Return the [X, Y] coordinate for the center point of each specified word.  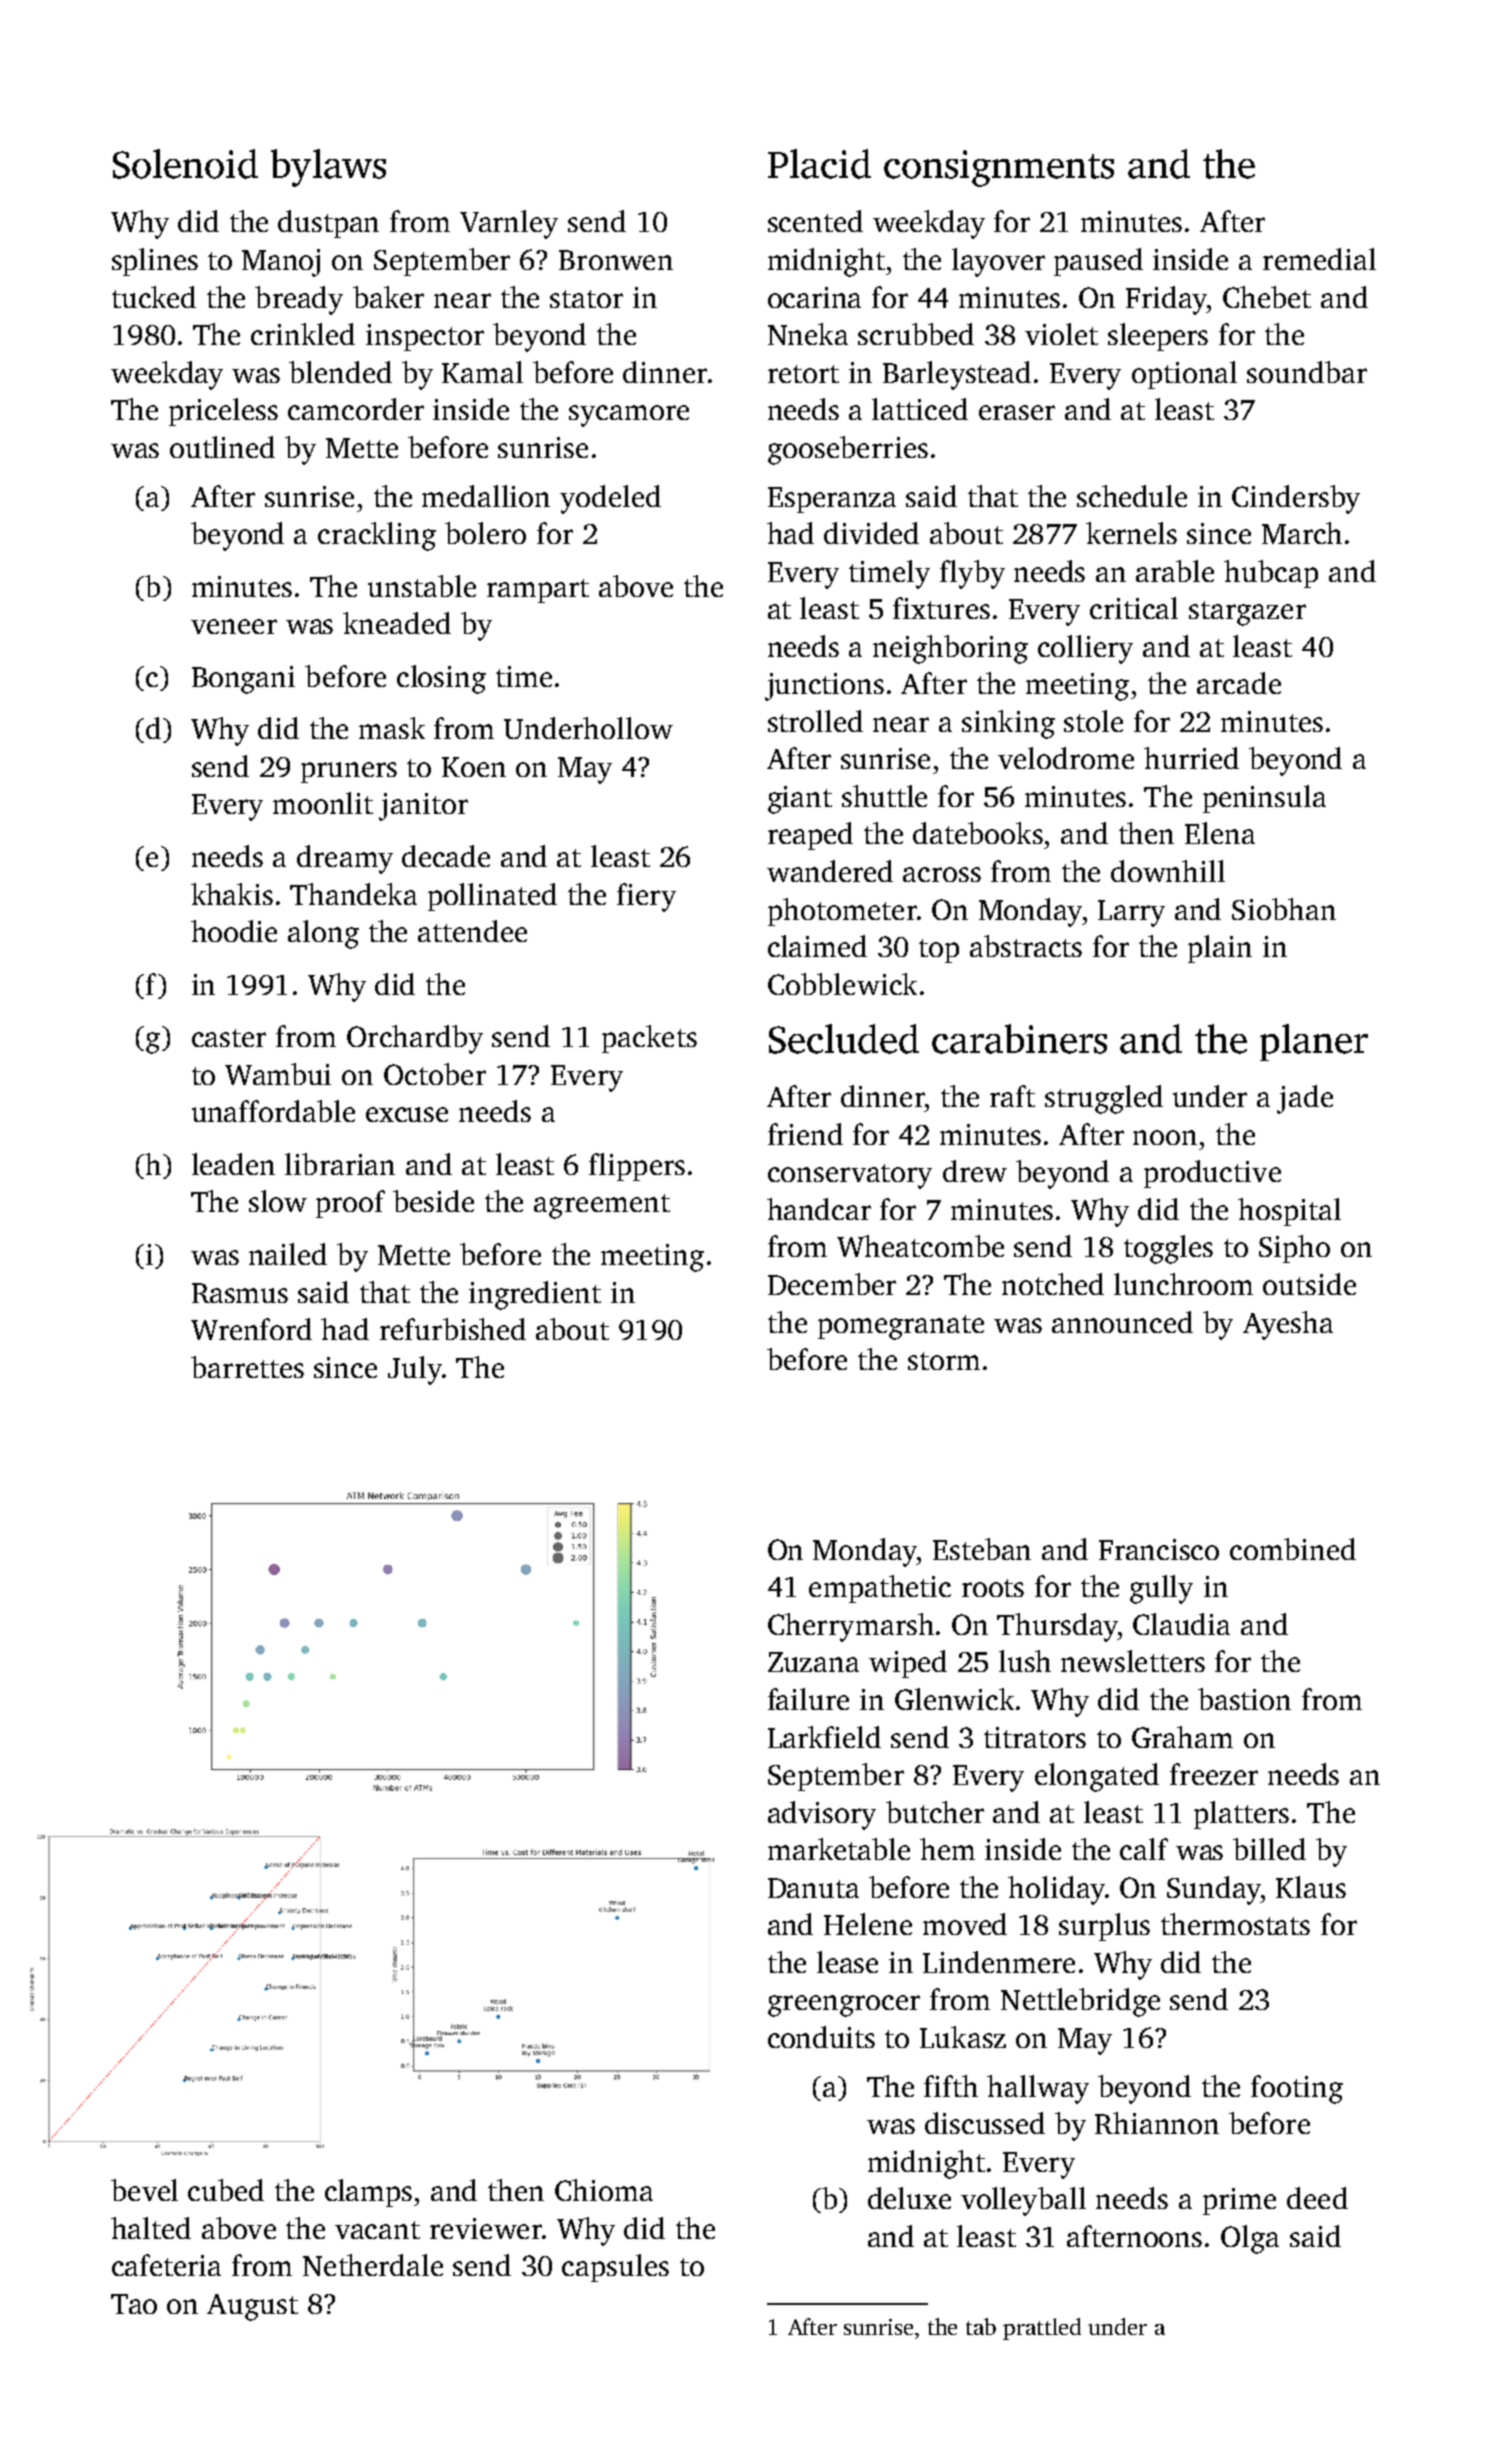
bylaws [328, 168]
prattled [1042, 2329]
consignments [999, 168]
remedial [1319, 259]
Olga [1250, 2239]
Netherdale [373, 2265]
